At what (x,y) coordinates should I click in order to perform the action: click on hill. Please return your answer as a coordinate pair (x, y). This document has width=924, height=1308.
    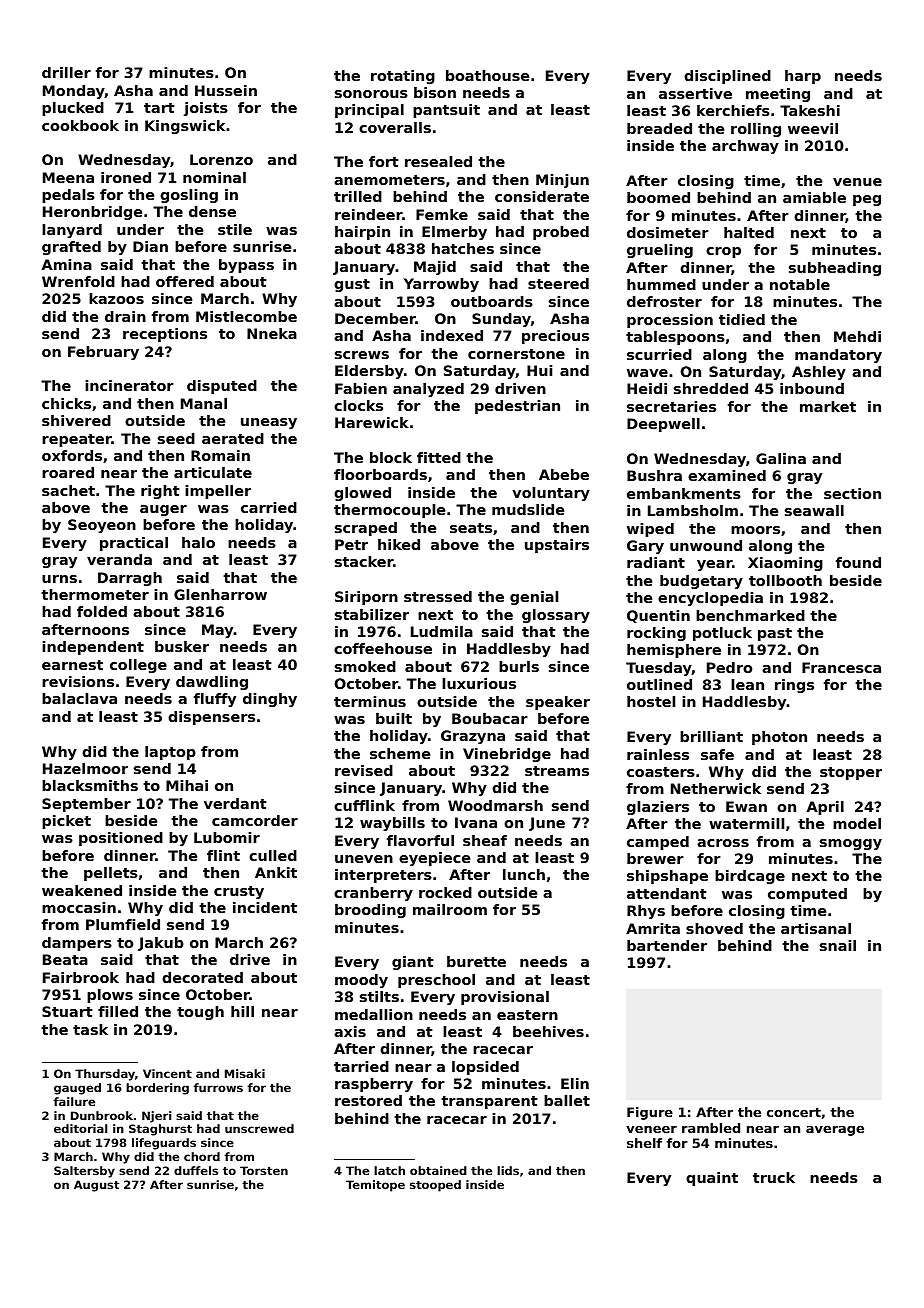
    Looking at the image, I should click on (242, 1011).
